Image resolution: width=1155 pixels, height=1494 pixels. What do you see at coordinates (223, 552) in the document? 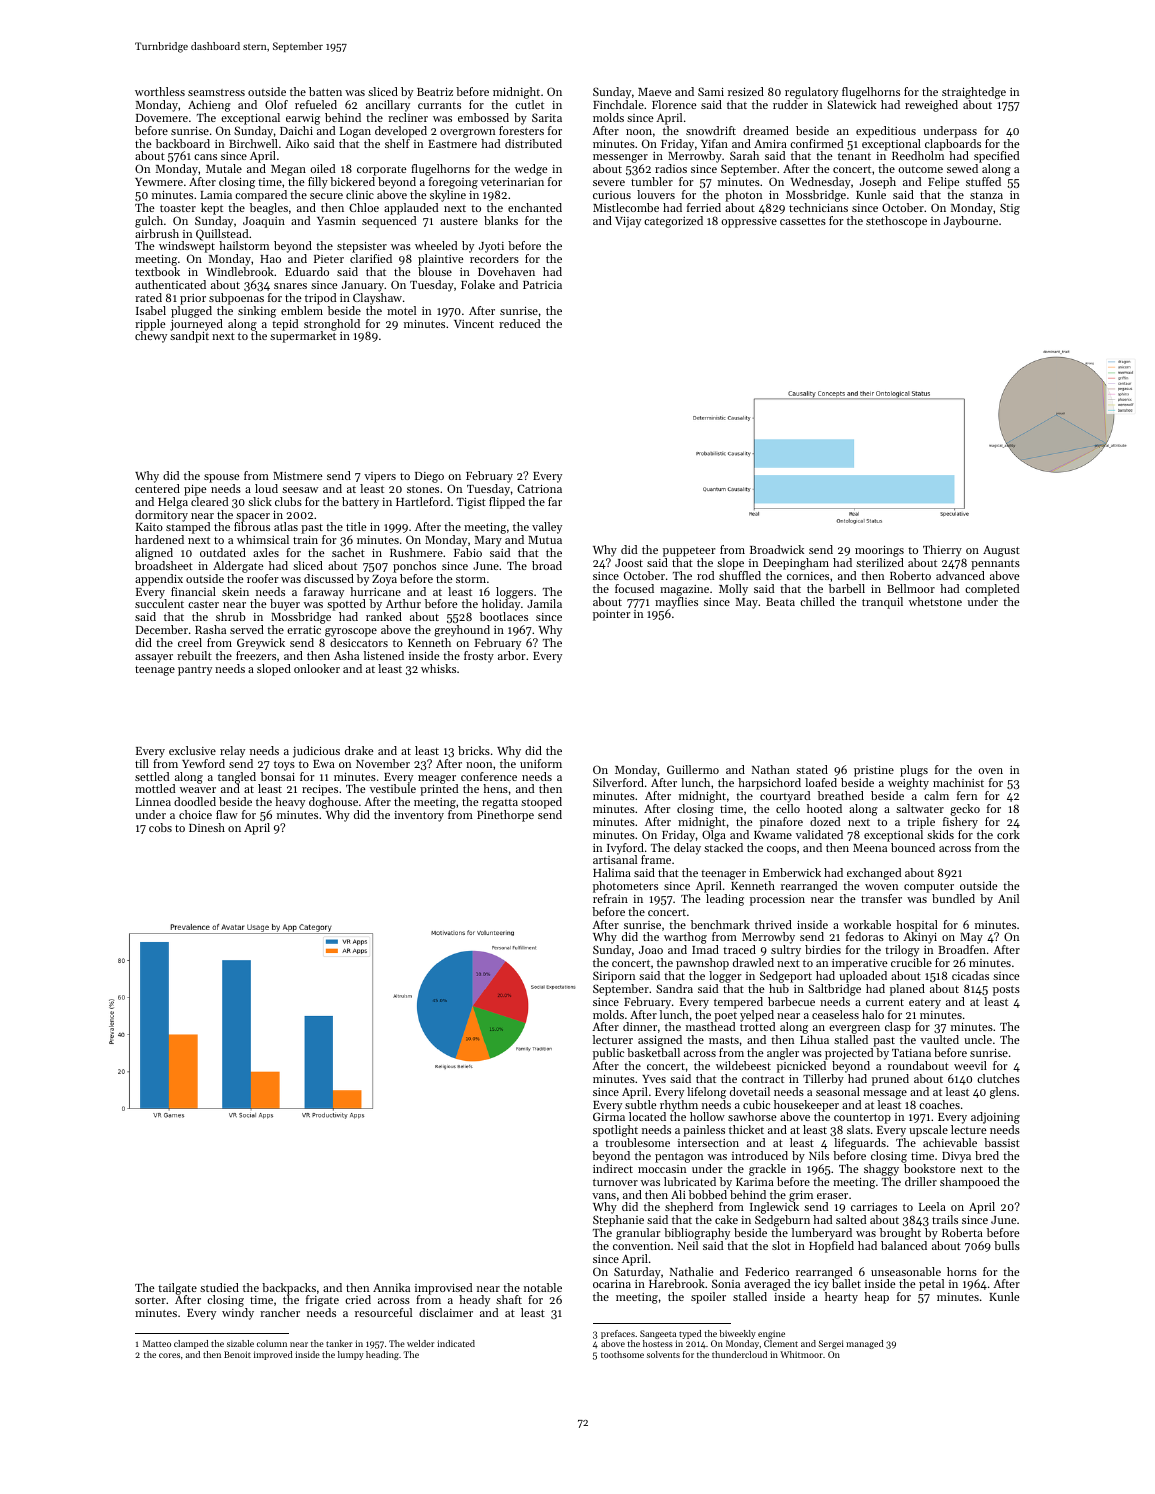
I see `outdated` at bounding box center [223, 552].
